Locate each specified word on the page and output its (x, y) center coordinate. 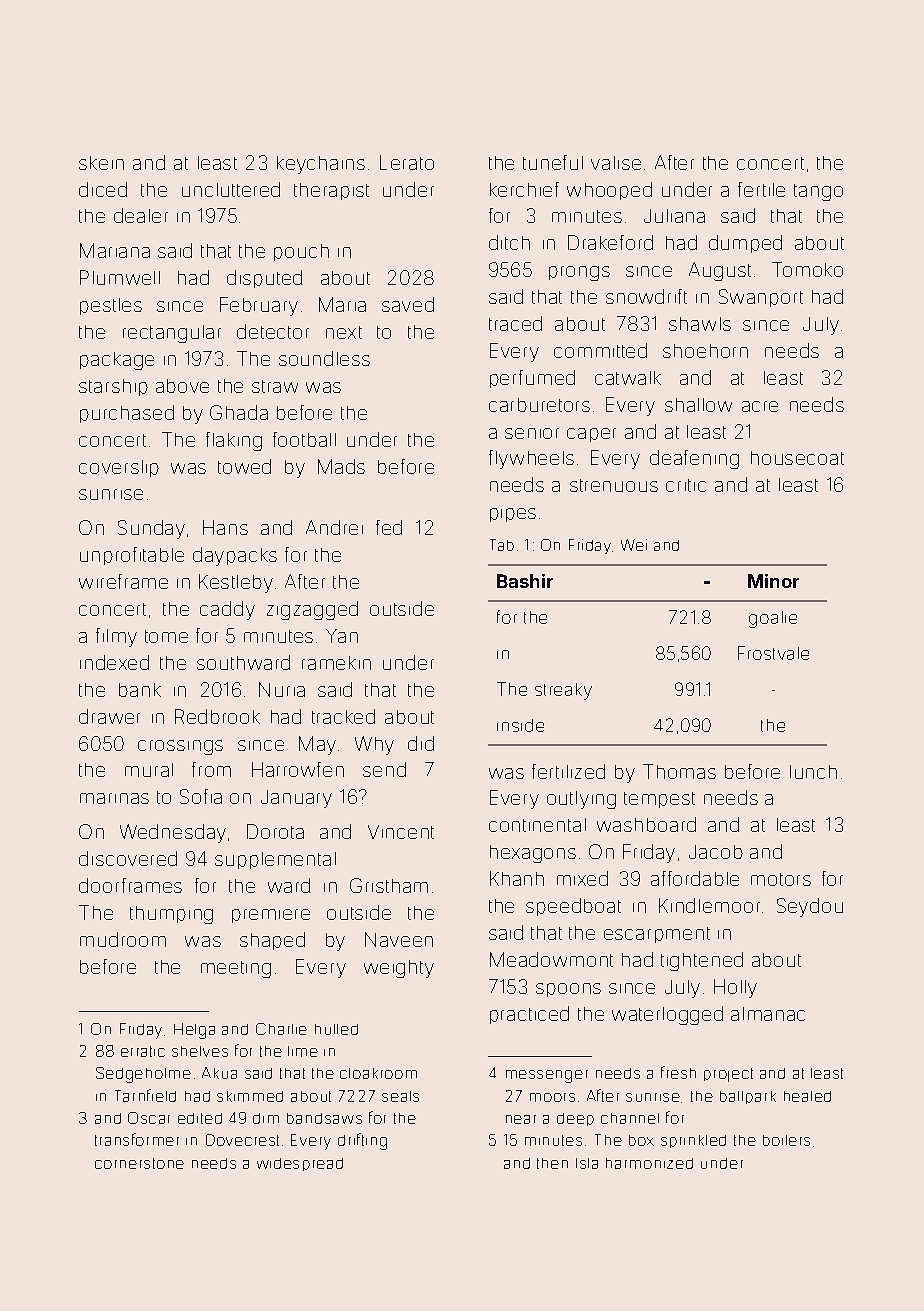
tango (818, 192)
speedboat (573, 907)
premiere (271, 916)
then (552, 1163)
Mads (341, 466)
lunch (813, 772)
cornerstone (139, 1163)
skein (101, 163)
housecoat (797, 458)
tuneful (553, 162)
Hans (225, 527)
